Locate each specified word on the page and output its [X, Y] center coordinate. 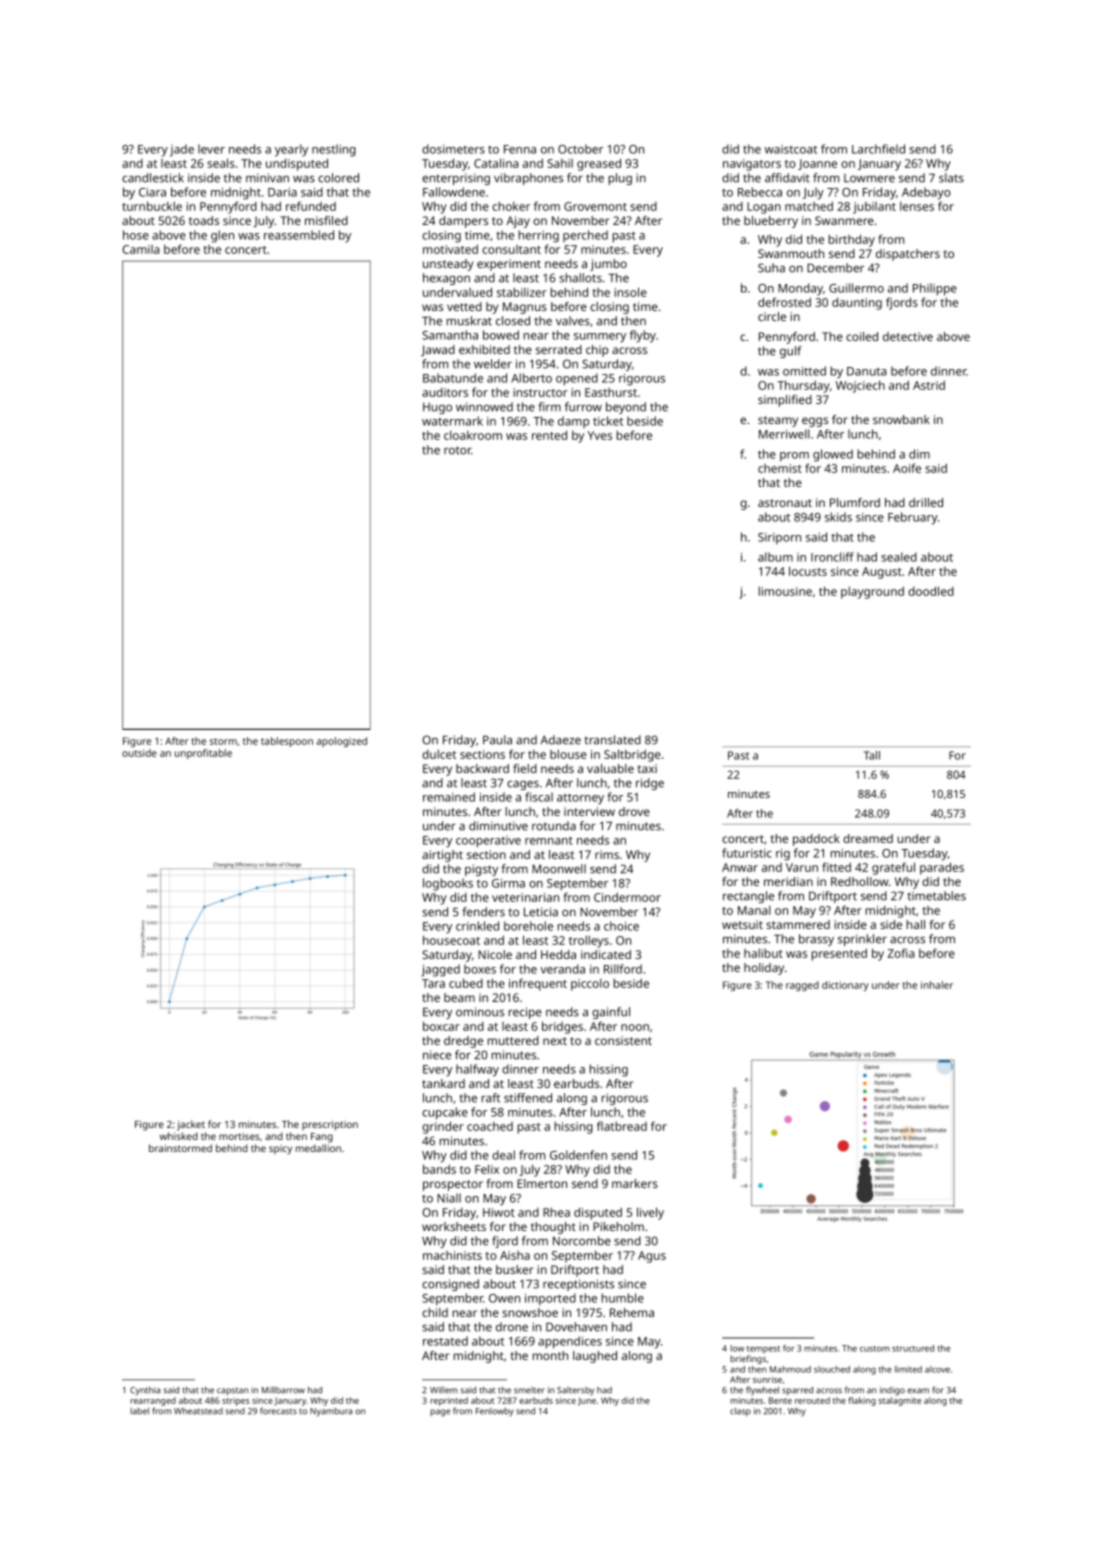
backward [482, 768]
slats [951, 178]
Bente [780, 1400]
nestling [334, 150]
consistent [623, 1040]
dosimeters [453, 149]
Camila [140, 249]
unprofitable [203, 754]
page [440, 1413]
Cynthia [145, 1391]
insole [631, 292]
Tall [872, 755]
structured [913, 1348]
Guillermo [856, 288]
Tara [433, 983]
